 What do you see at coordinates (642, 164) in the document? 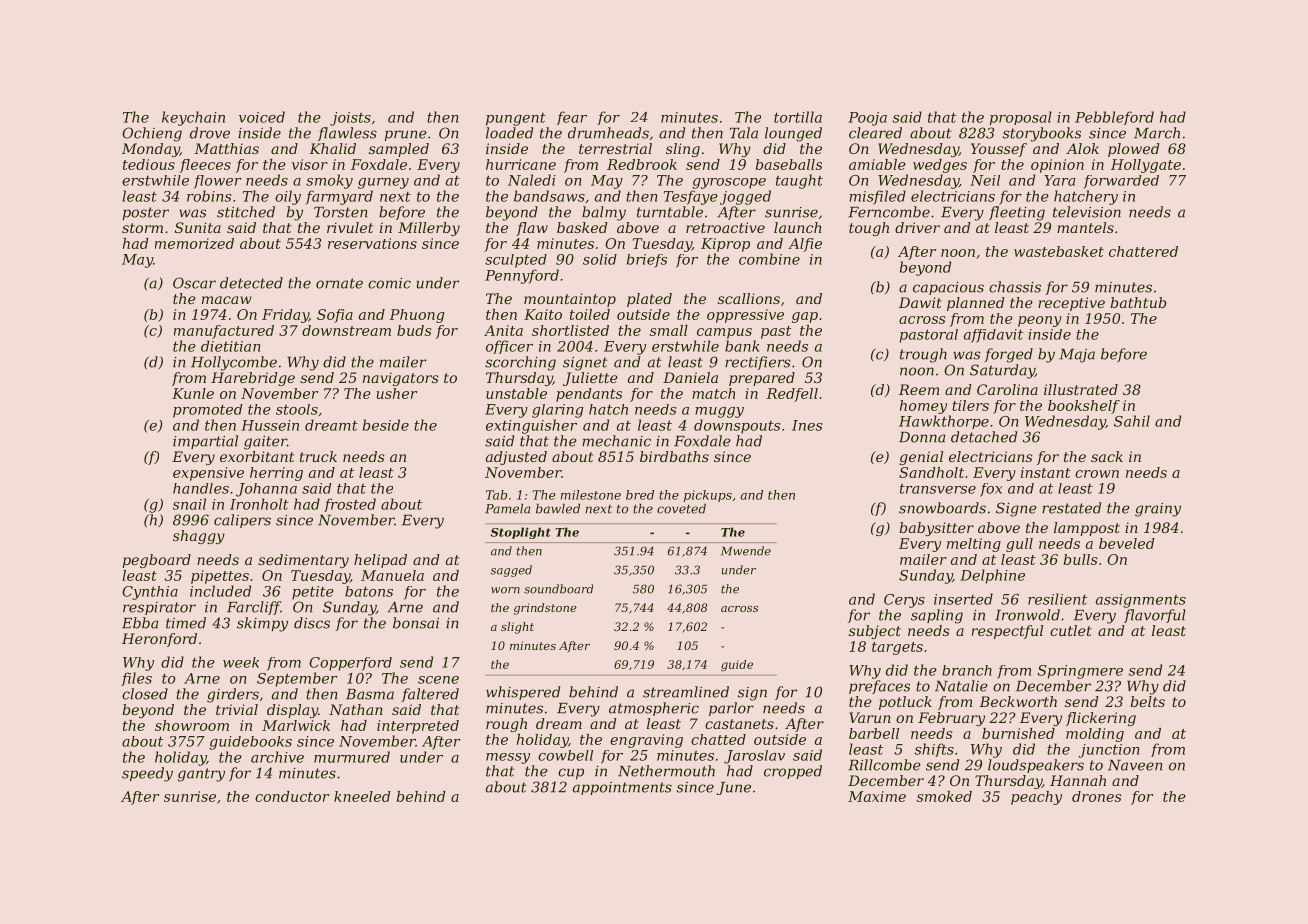
I see `Redbrook` at bounding box center [642, 164].
